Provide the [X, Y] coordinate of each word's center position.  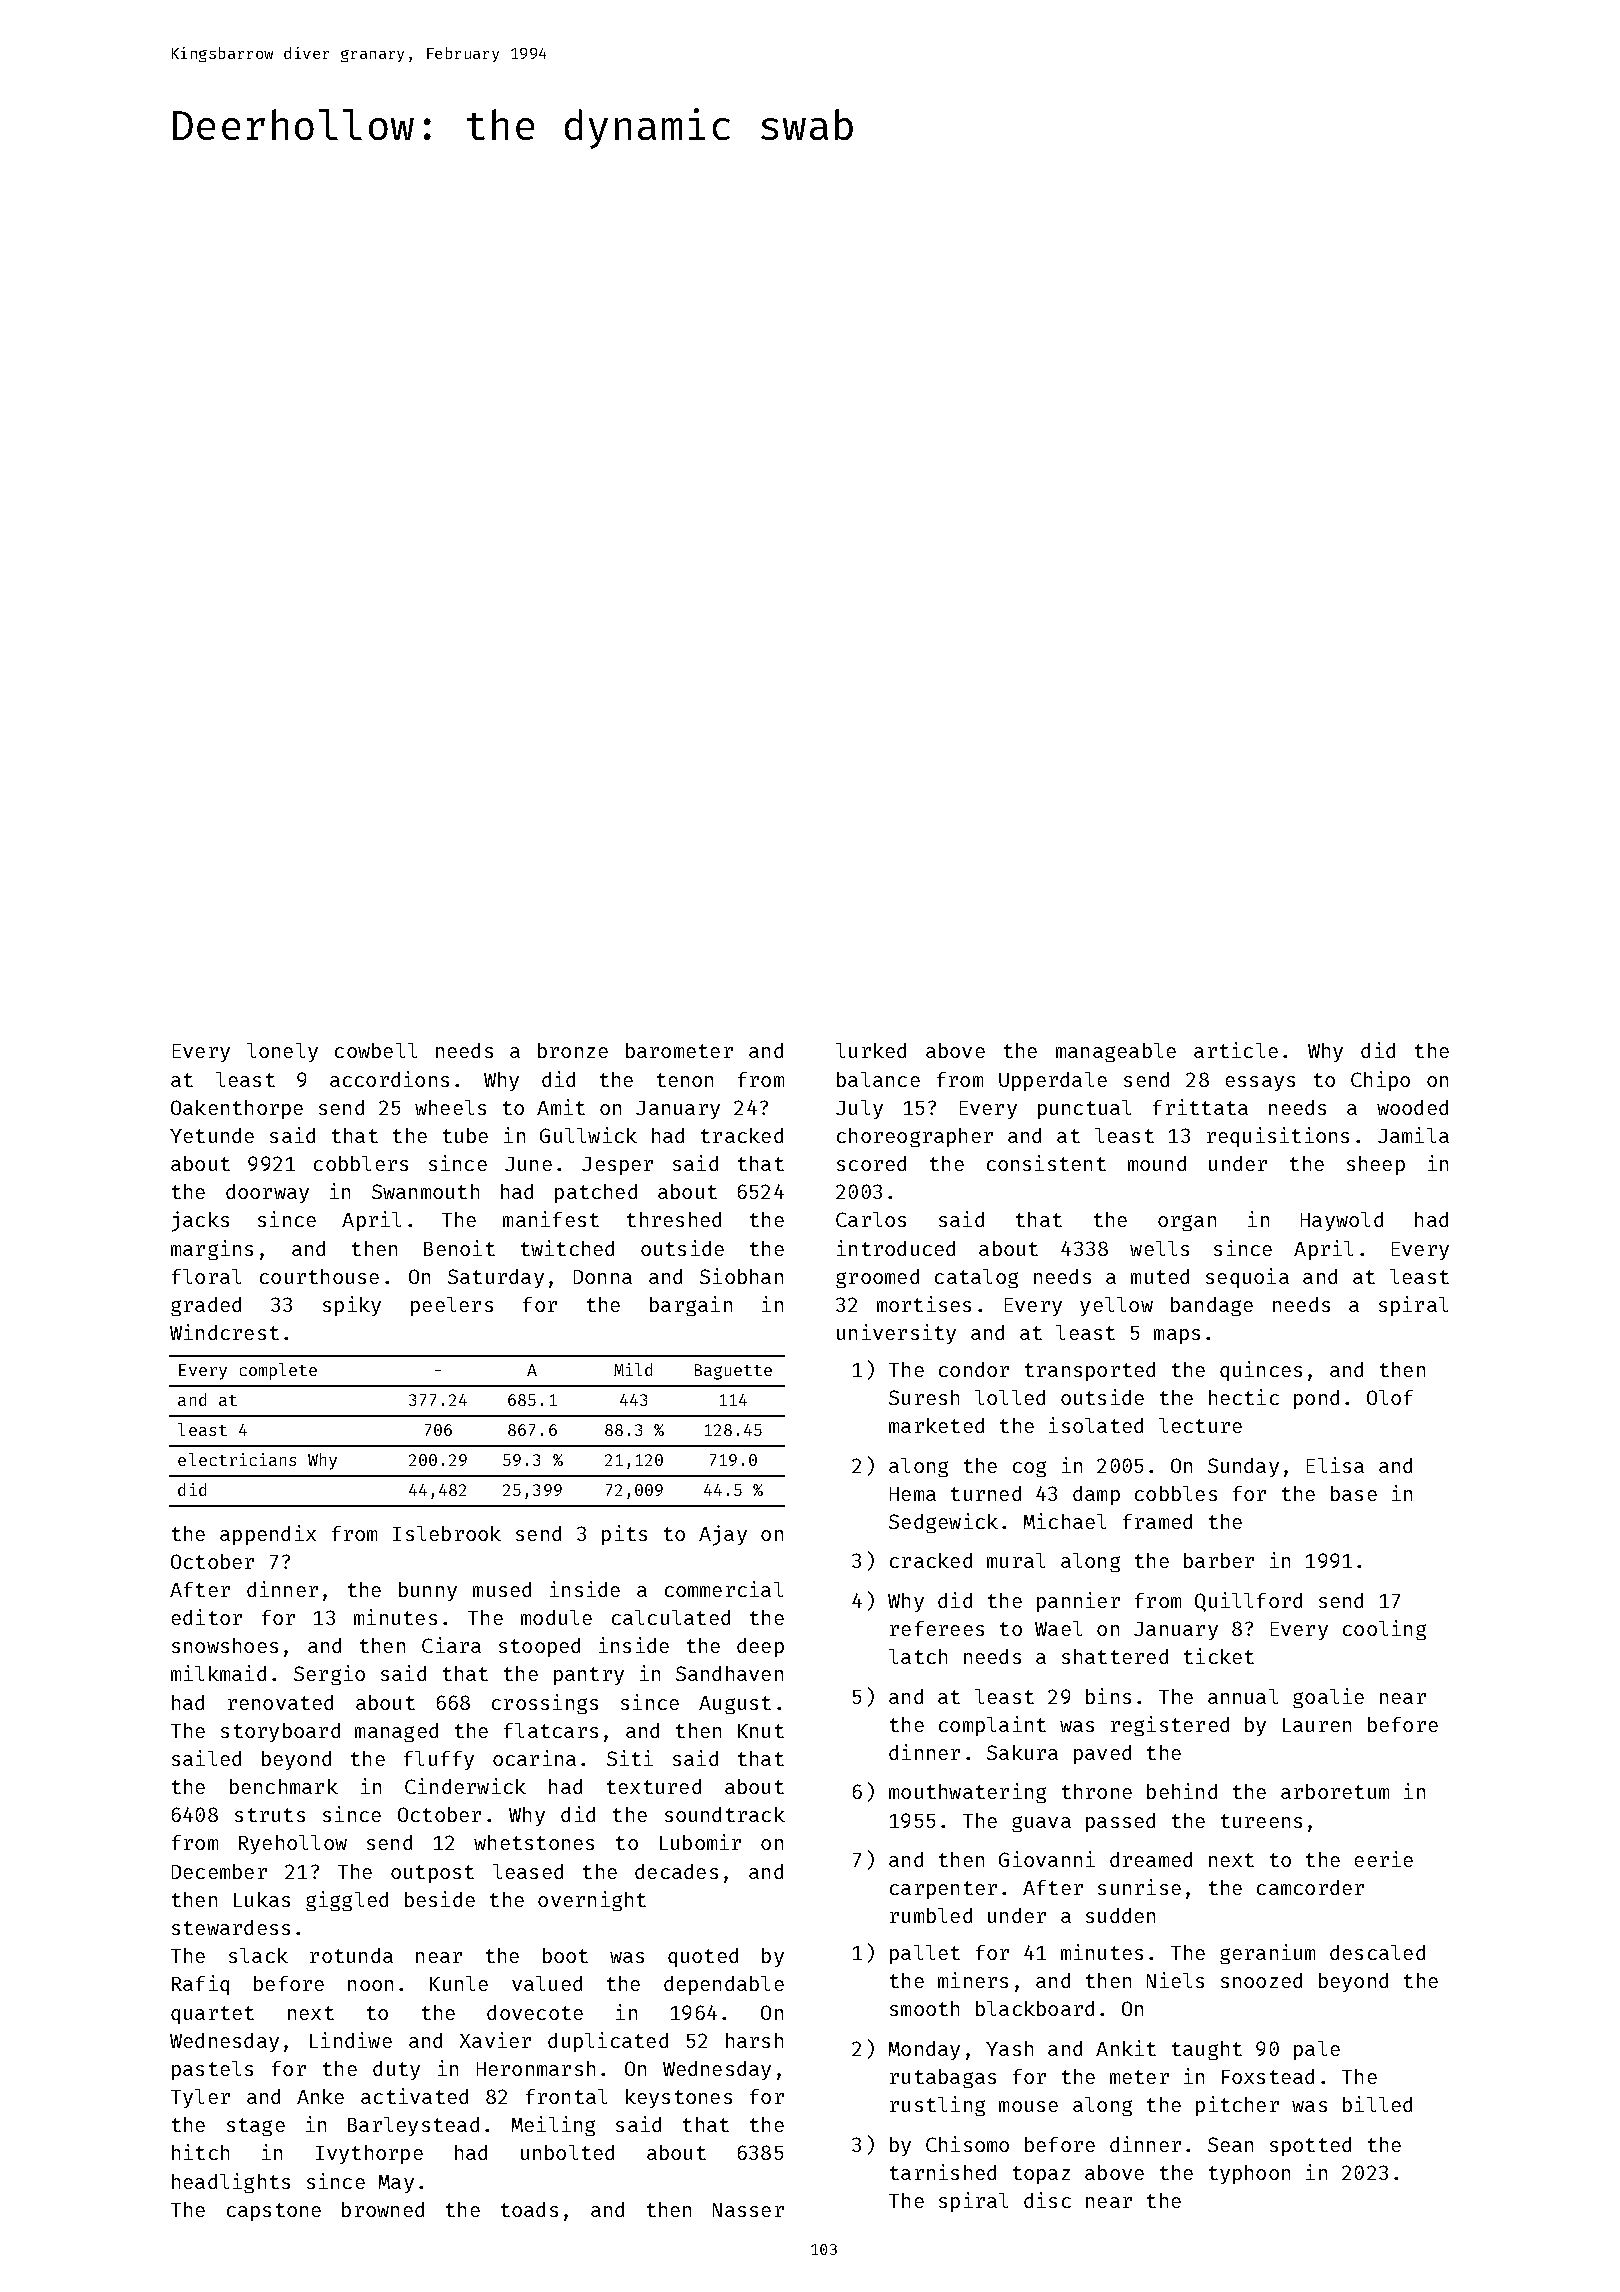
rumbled [931, 1915]
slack [258, 1955]
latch [918, 1656]
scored [871, 1163]
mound [1157, 1163]
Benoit [459, 1248]
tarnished [943, 2172]
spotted [1310, 2146]
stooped [539, 1647]
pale [1317, 2050]
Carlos [871, 1219]
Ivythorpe [369, 2154]
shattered [1115, 1656]
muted [1160, 1276]
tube [465, 1135]
